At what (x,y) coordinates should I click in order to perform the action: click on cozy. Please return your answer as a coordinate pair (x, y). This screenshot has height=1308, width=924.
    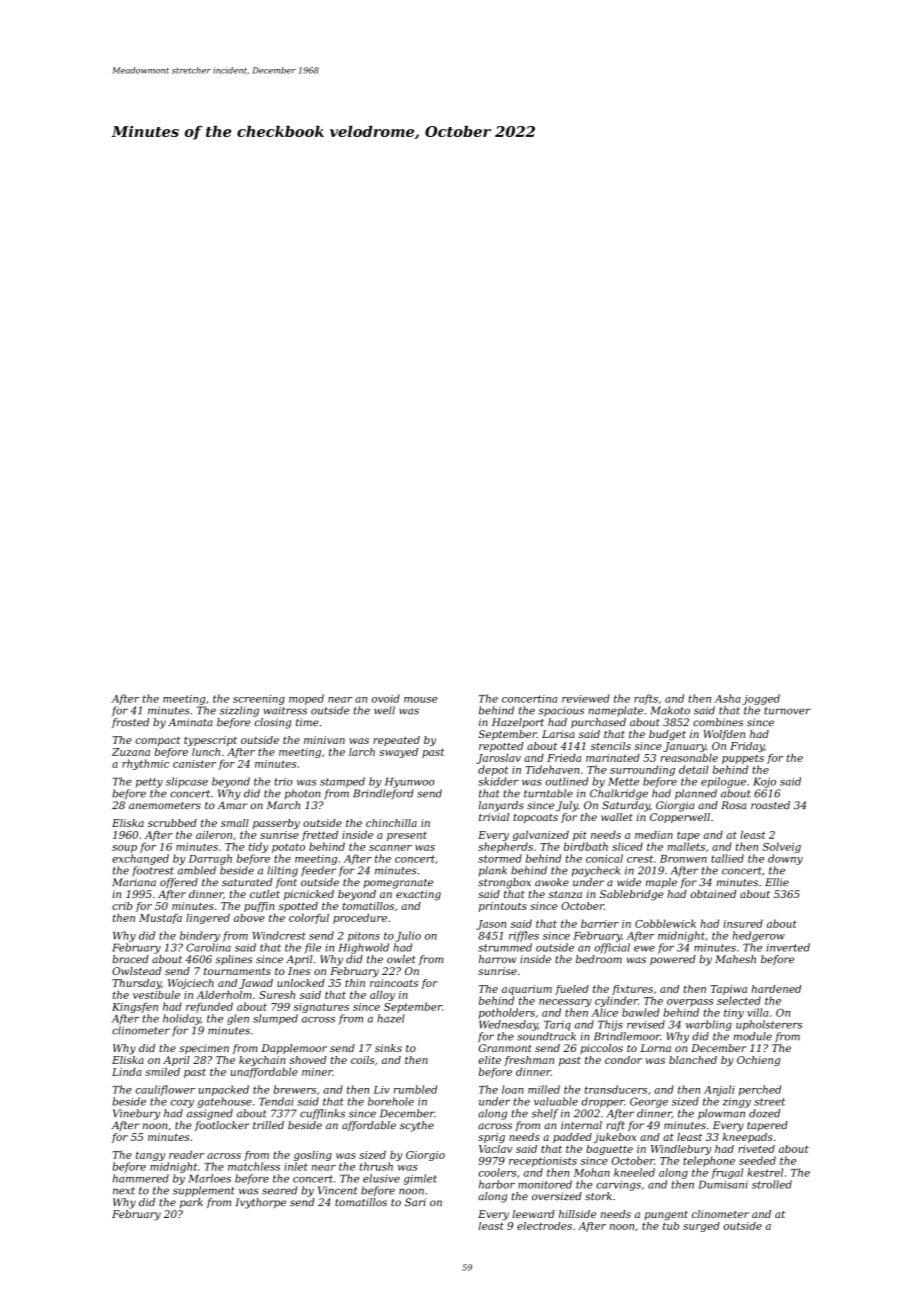
    Looking at the image, I should click on (182, 1103).
